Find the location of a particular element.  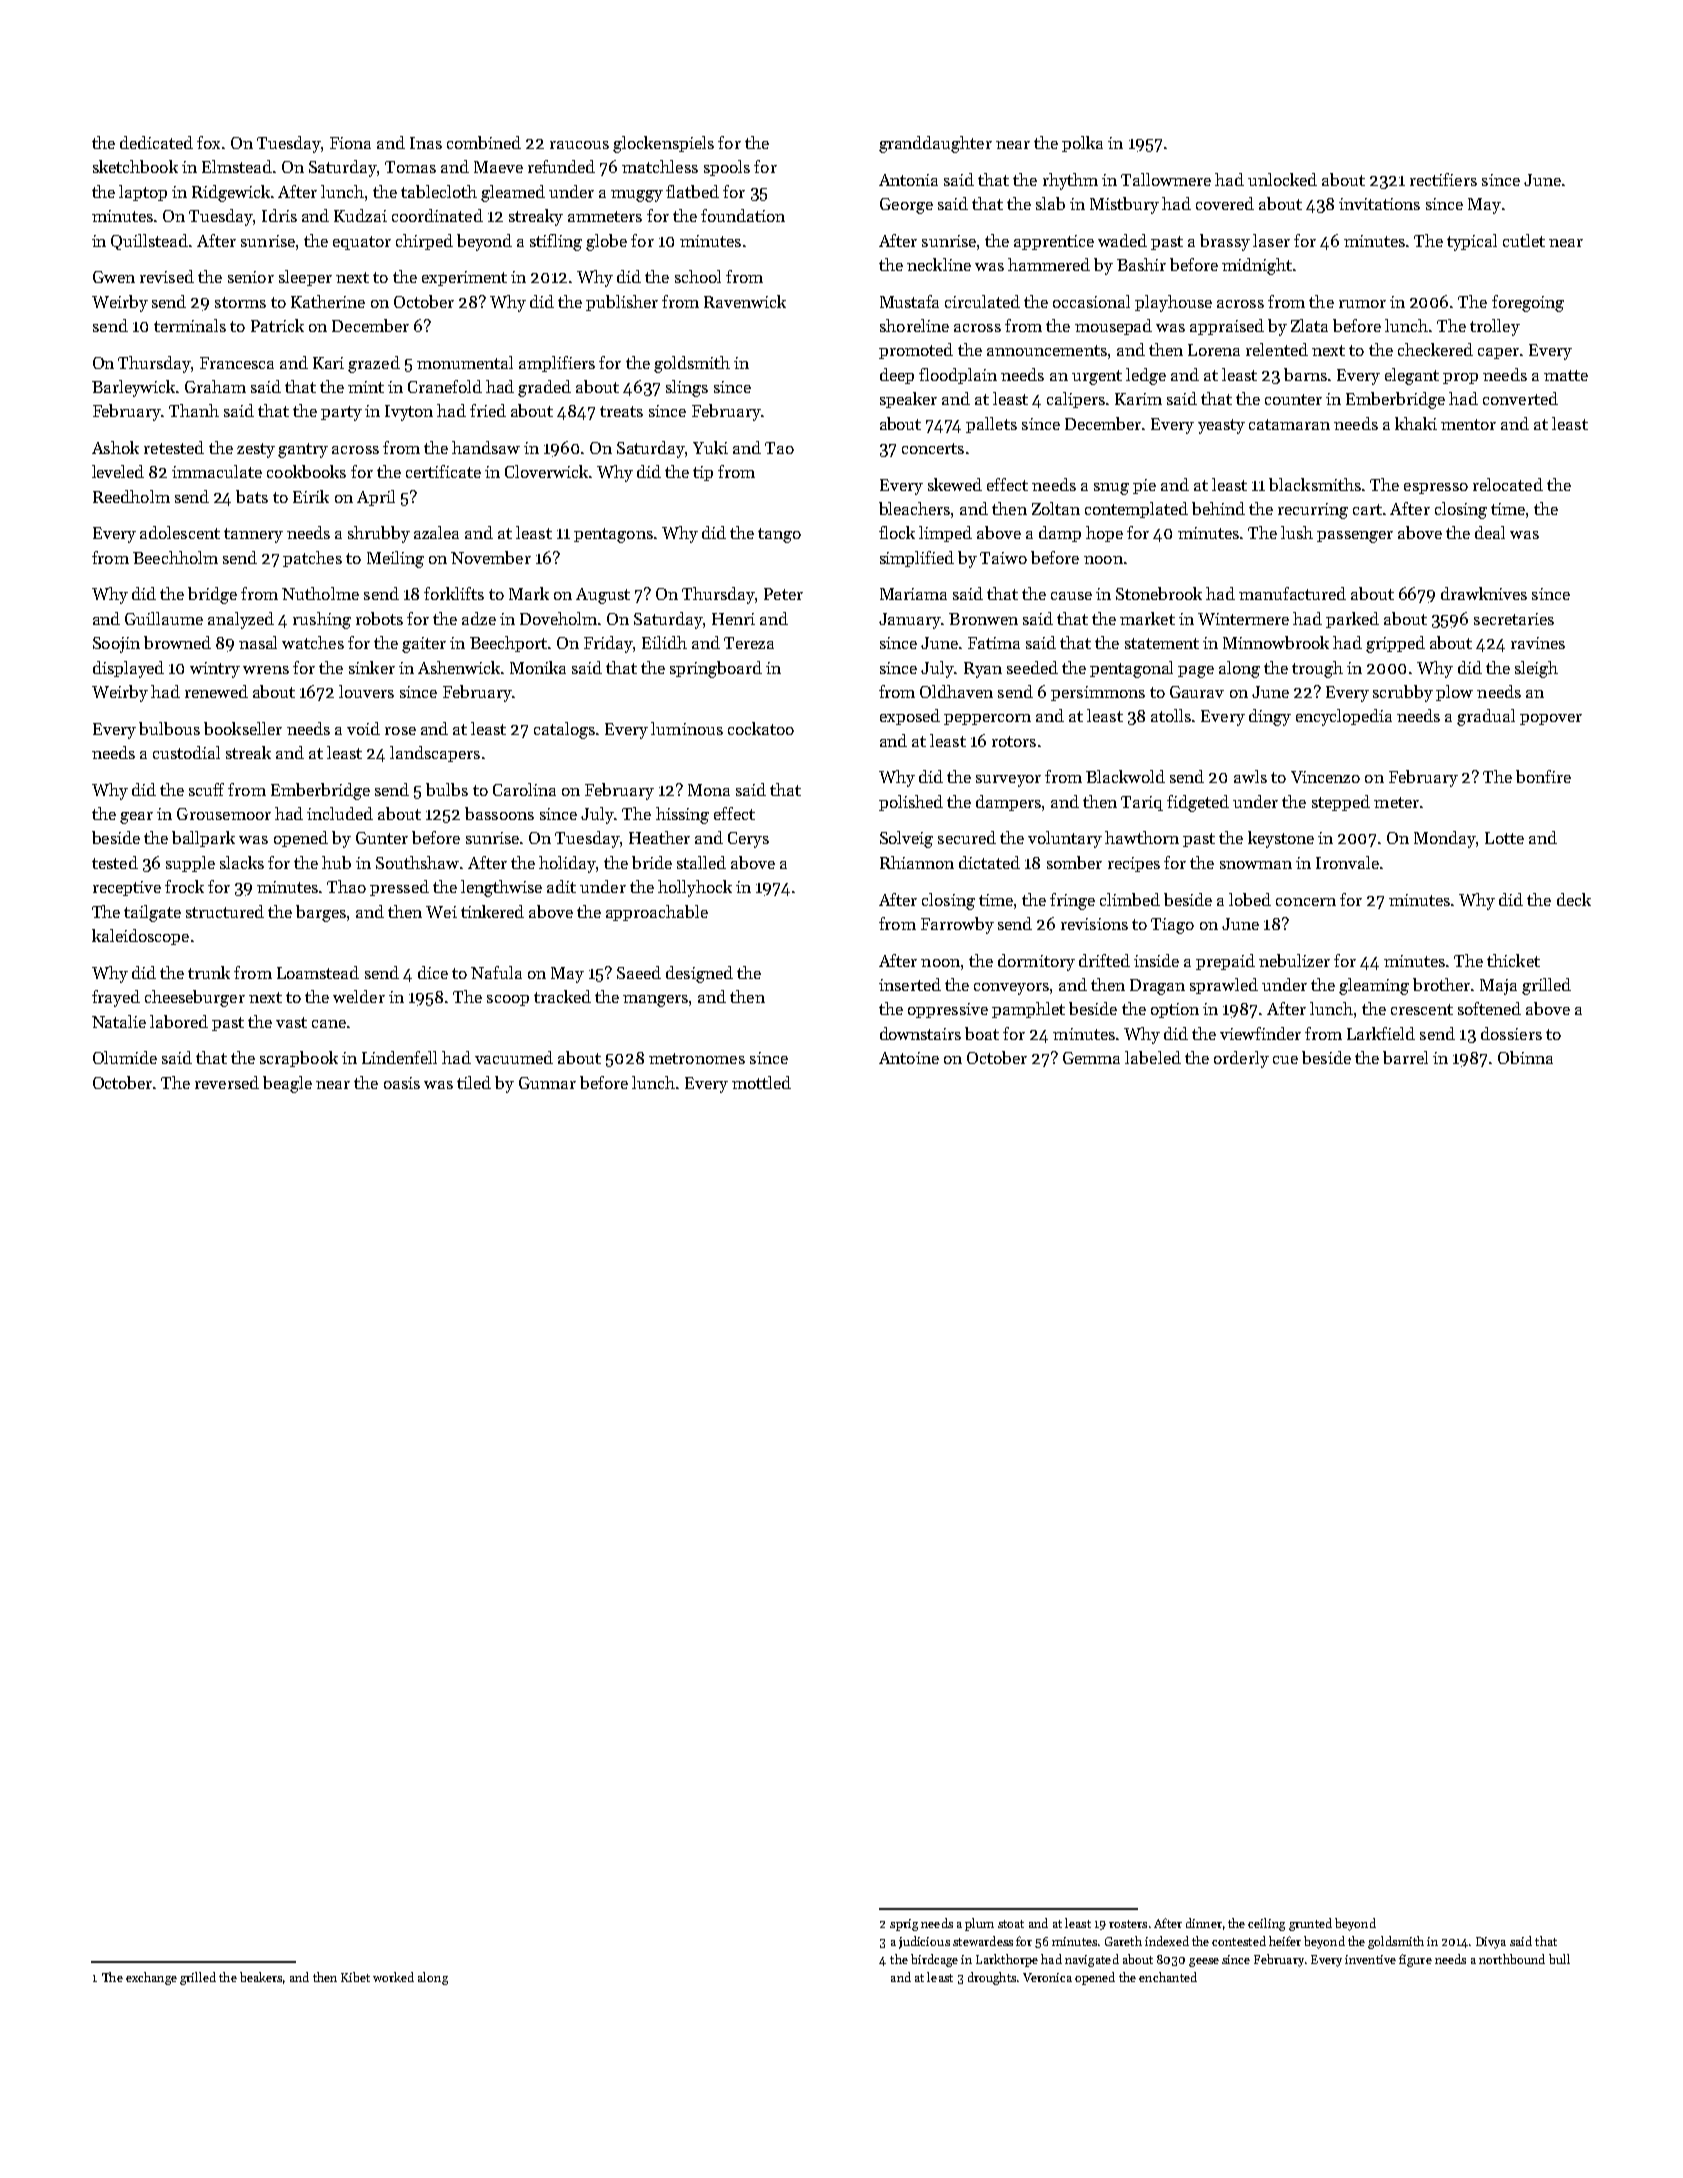

November is located at coordinates (491, 557).
